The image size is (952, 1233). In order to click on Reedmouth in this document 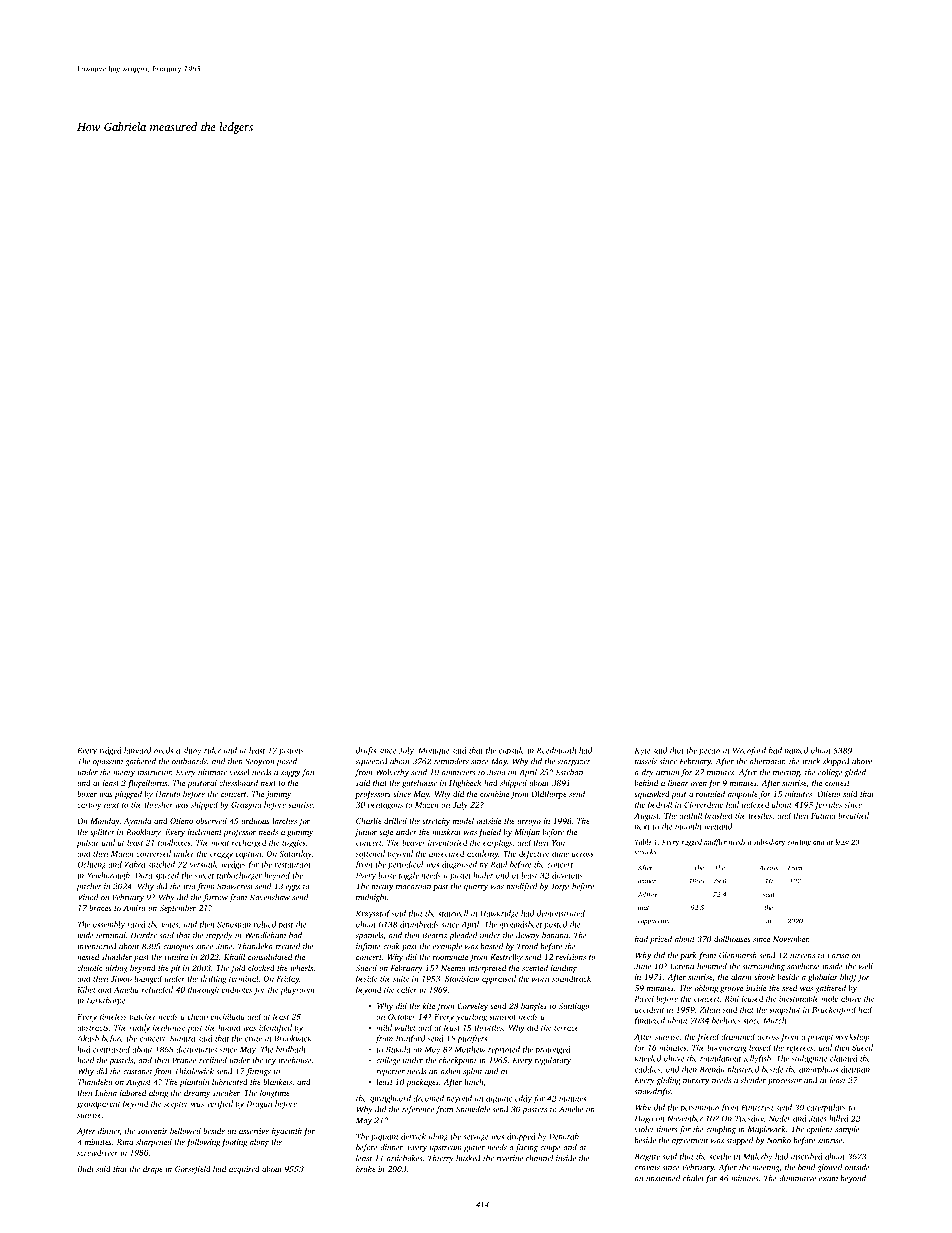, I will do `click(556, 750)`.
